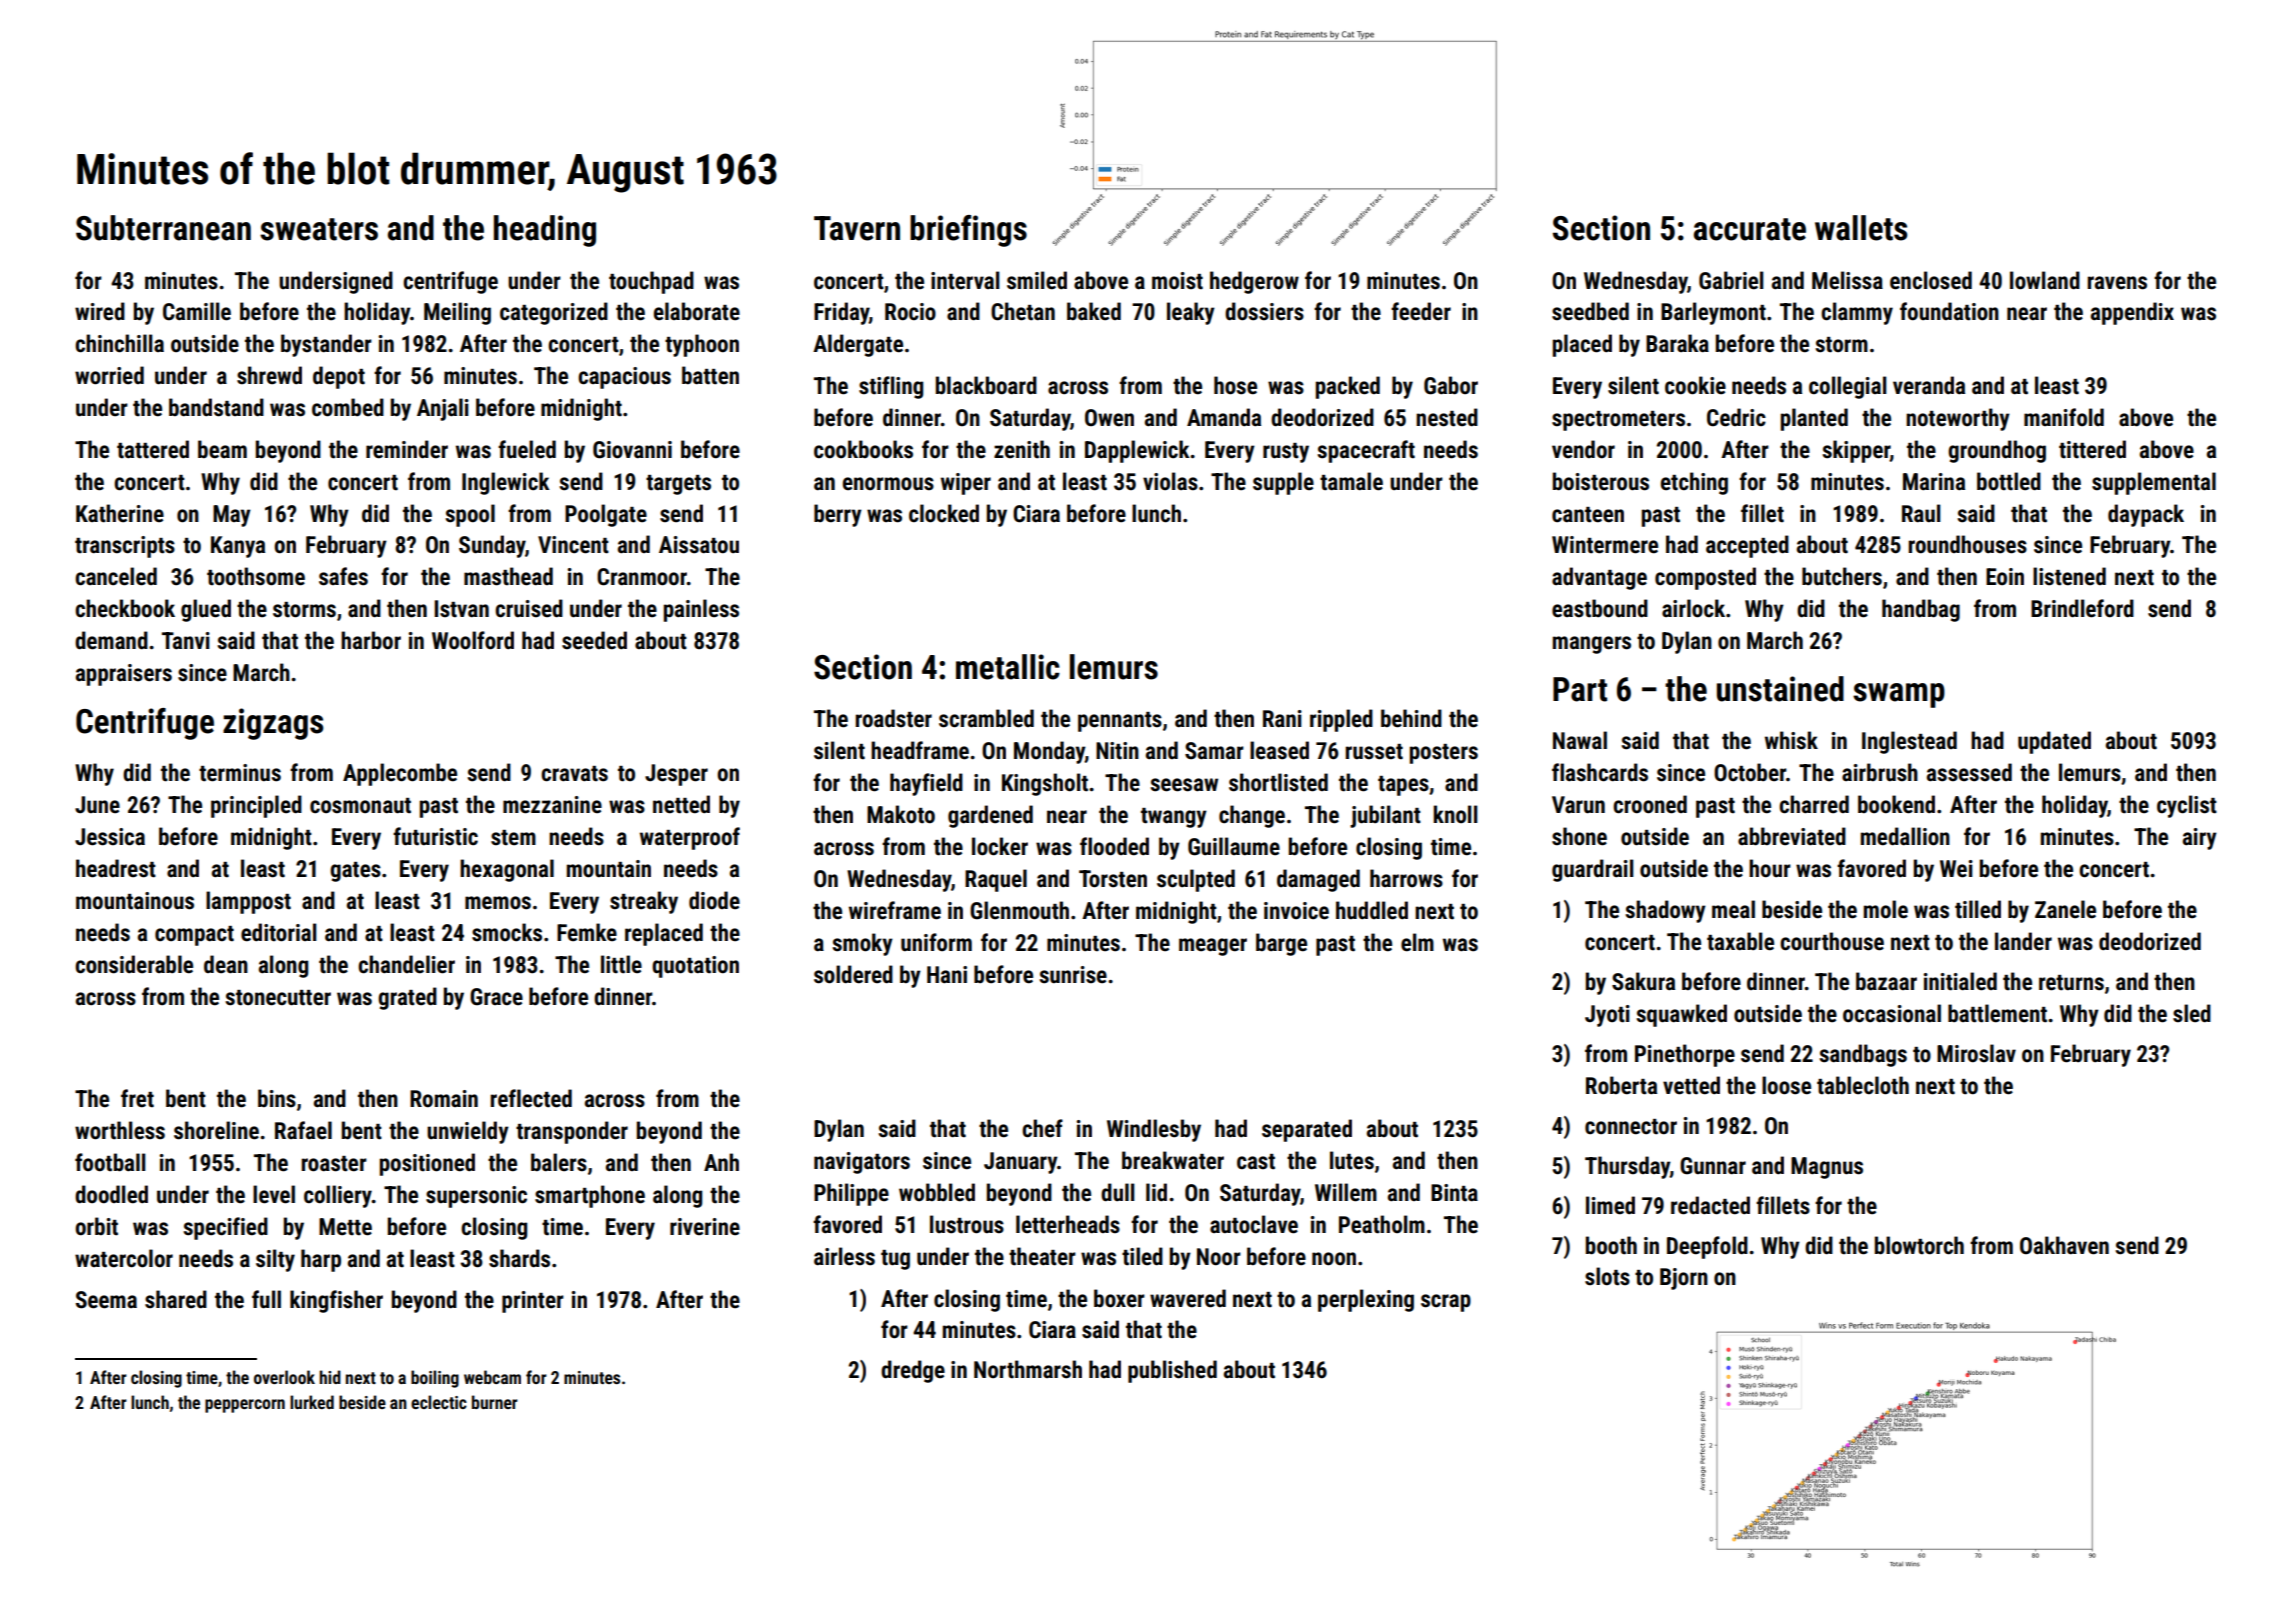 The width and height of the screenshot is (2292, 1620). Describe the element at coordinates (947, 975) in the screenshot. I see `Hani` at that location.
